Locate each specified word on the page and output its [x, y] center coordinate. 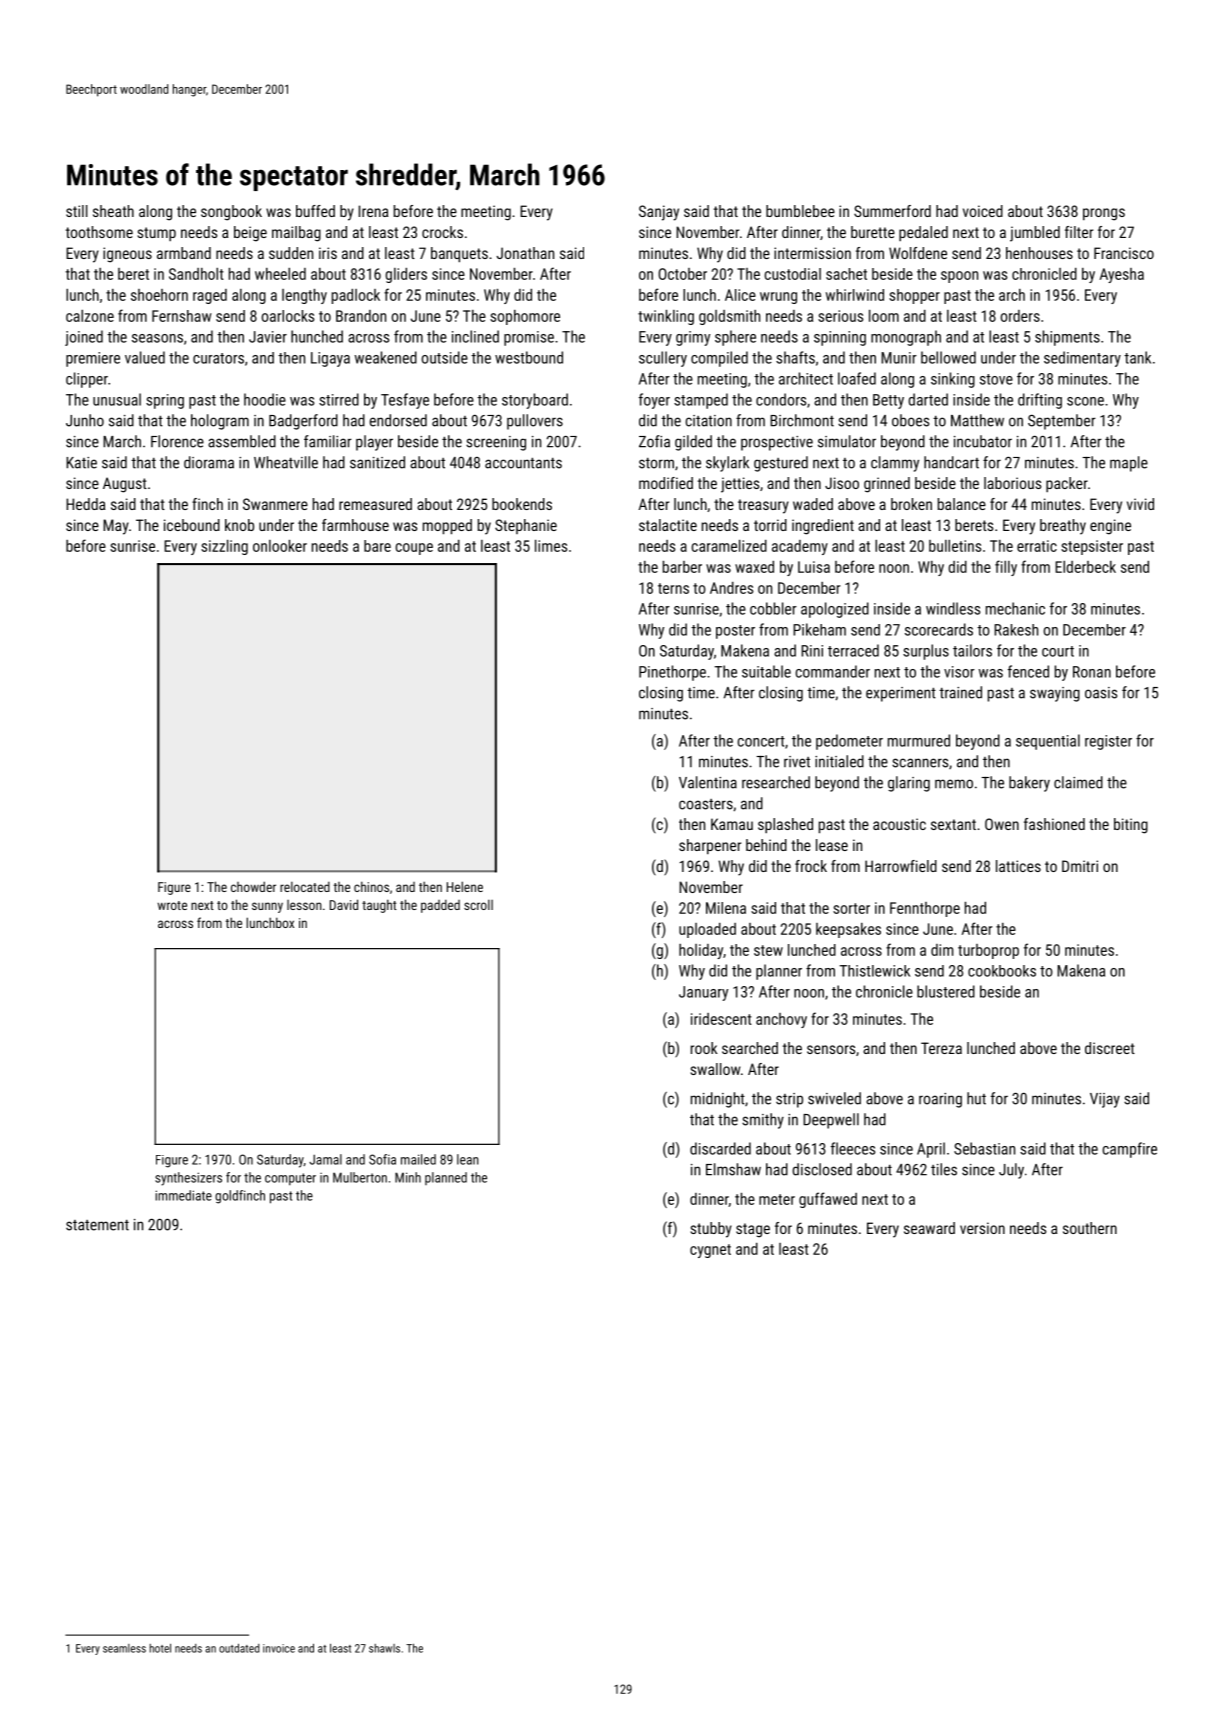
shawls [384, 1648]
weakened [386, 357]
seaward [929, 1228]
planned [446, 1178]
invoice [279, 1648]
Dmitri [1080, 866]
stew [768, 950]
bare [377, 546]
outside [445, 357]
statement [97, 1225]
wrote [172, 905]
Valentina [708, 782]
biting [1131, 826]
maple [1129, 464]
